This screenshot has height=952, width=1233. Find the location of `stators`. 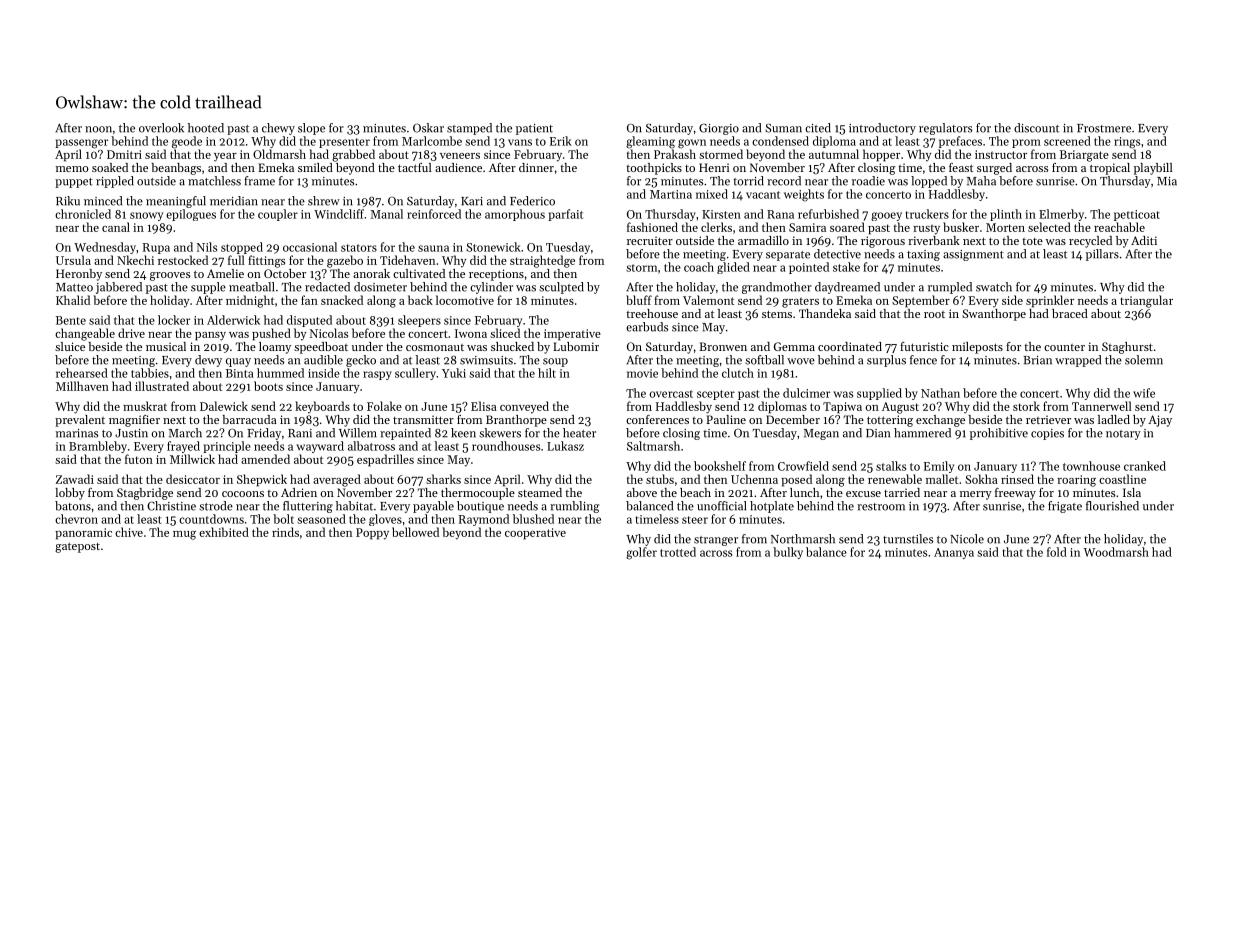

stators is located at coordinates (359, 248).
